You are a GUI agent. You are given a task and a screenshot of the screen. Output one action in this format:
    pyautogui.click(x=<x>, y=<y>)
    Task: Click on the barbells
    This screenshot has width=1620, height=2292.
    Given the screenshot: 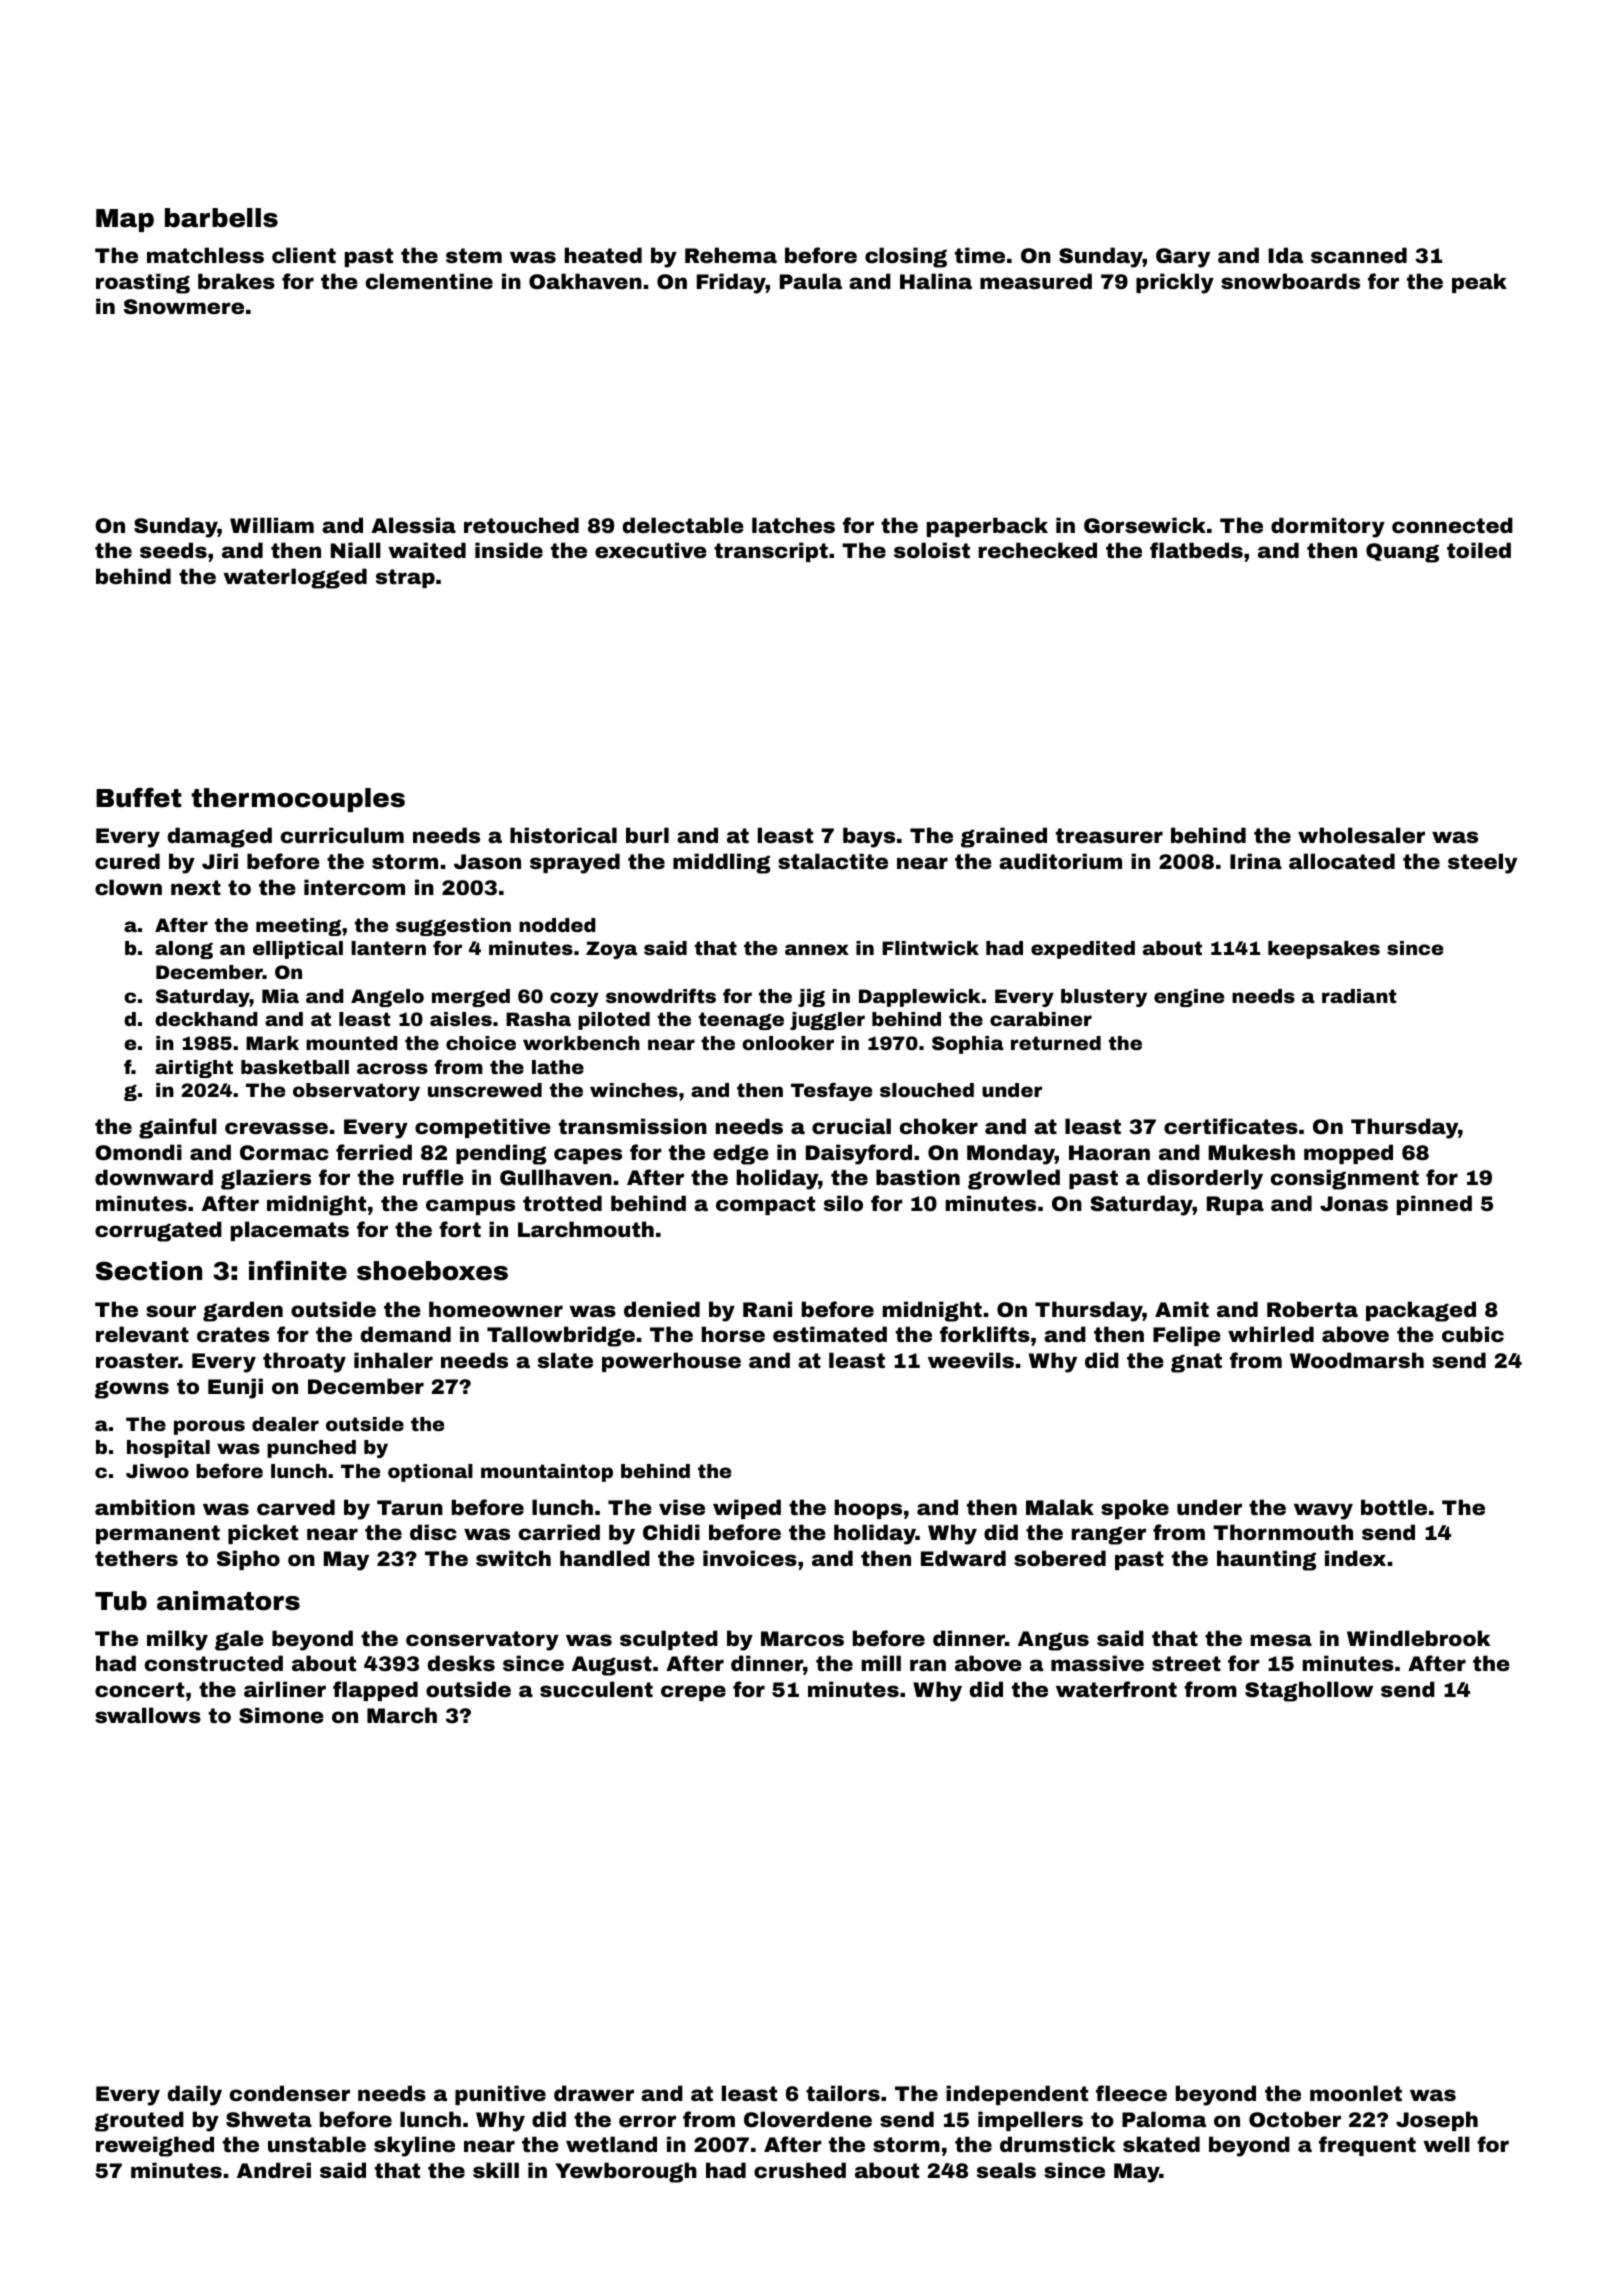 What is the action you would take?
    pyautogui.click(x=221, y=218)
